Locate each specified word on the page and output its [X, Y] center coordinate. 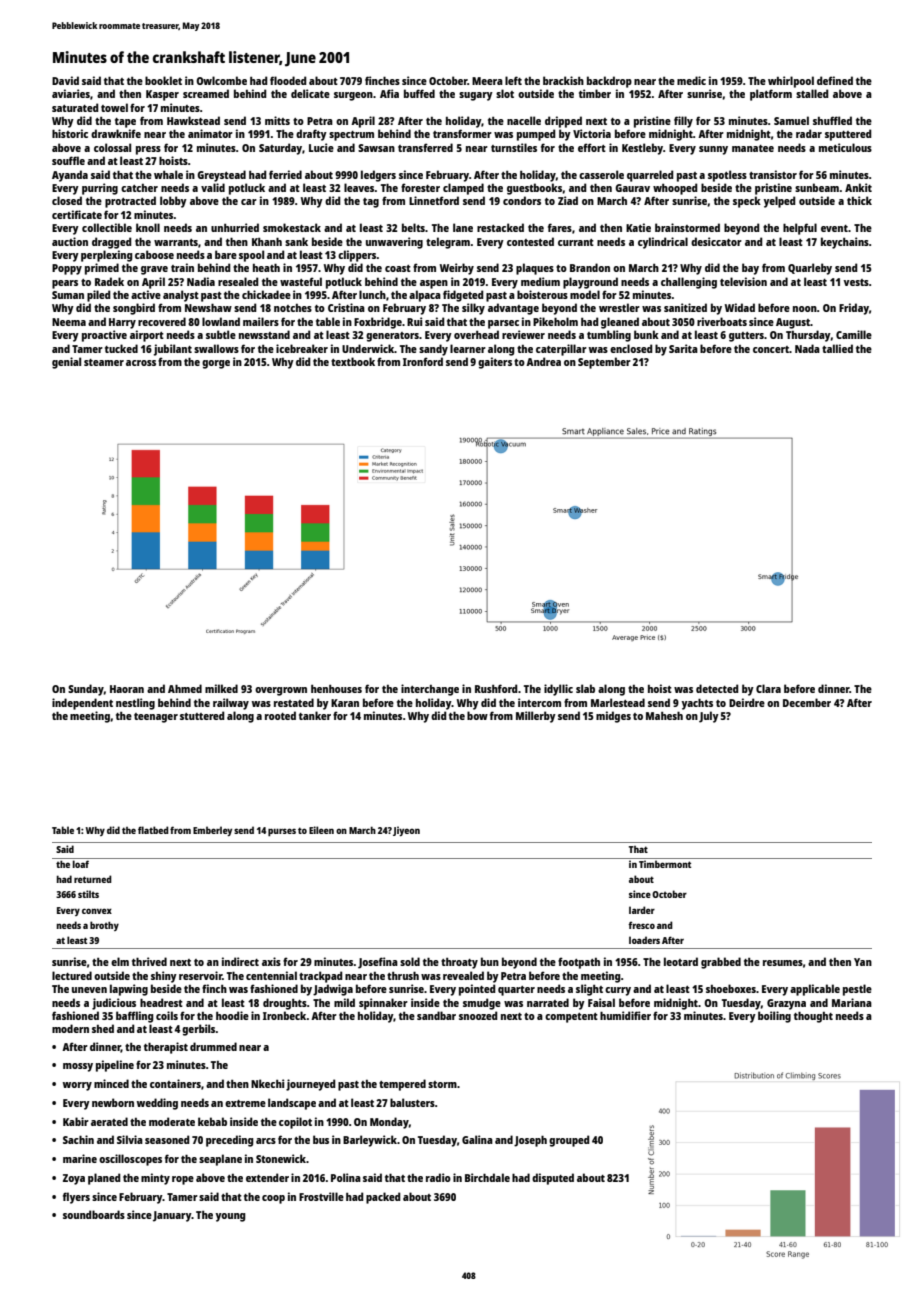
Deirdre [747, 702]
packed [383, 1198]
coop [273, 1199]
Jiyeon [406, 831]
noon [805, 309]
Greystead [221, 176]
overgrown [281, 691]
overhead [476, 334]
